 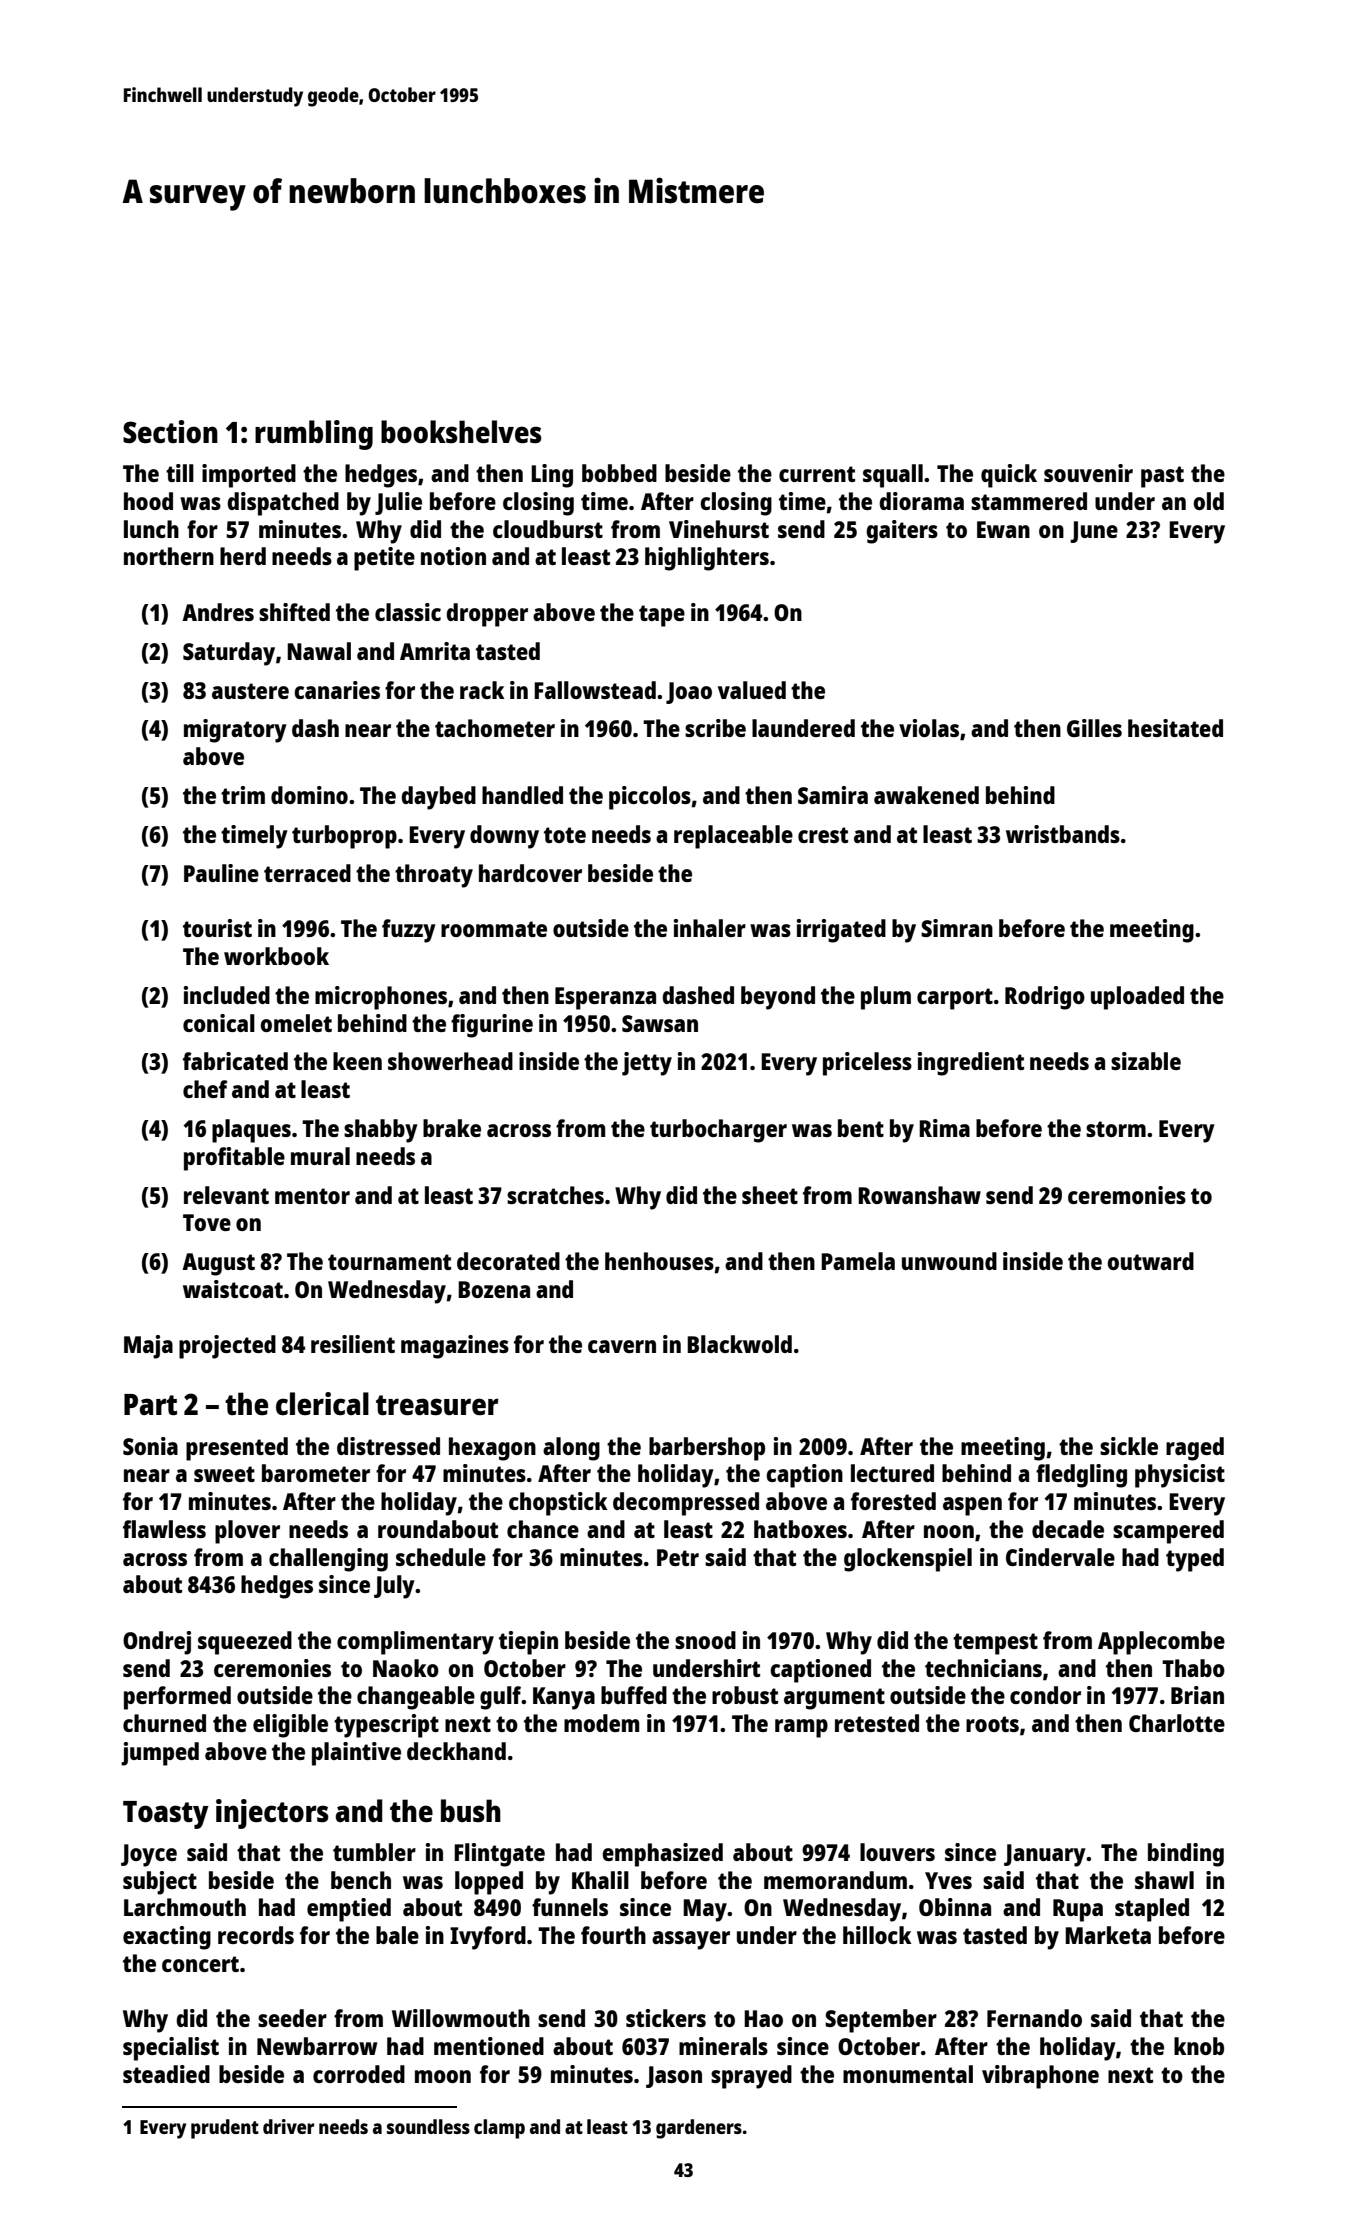 What do you see at coordinates (276, 956) in the screenshot?
I see `workbook` at bounding box center [276, 956].
